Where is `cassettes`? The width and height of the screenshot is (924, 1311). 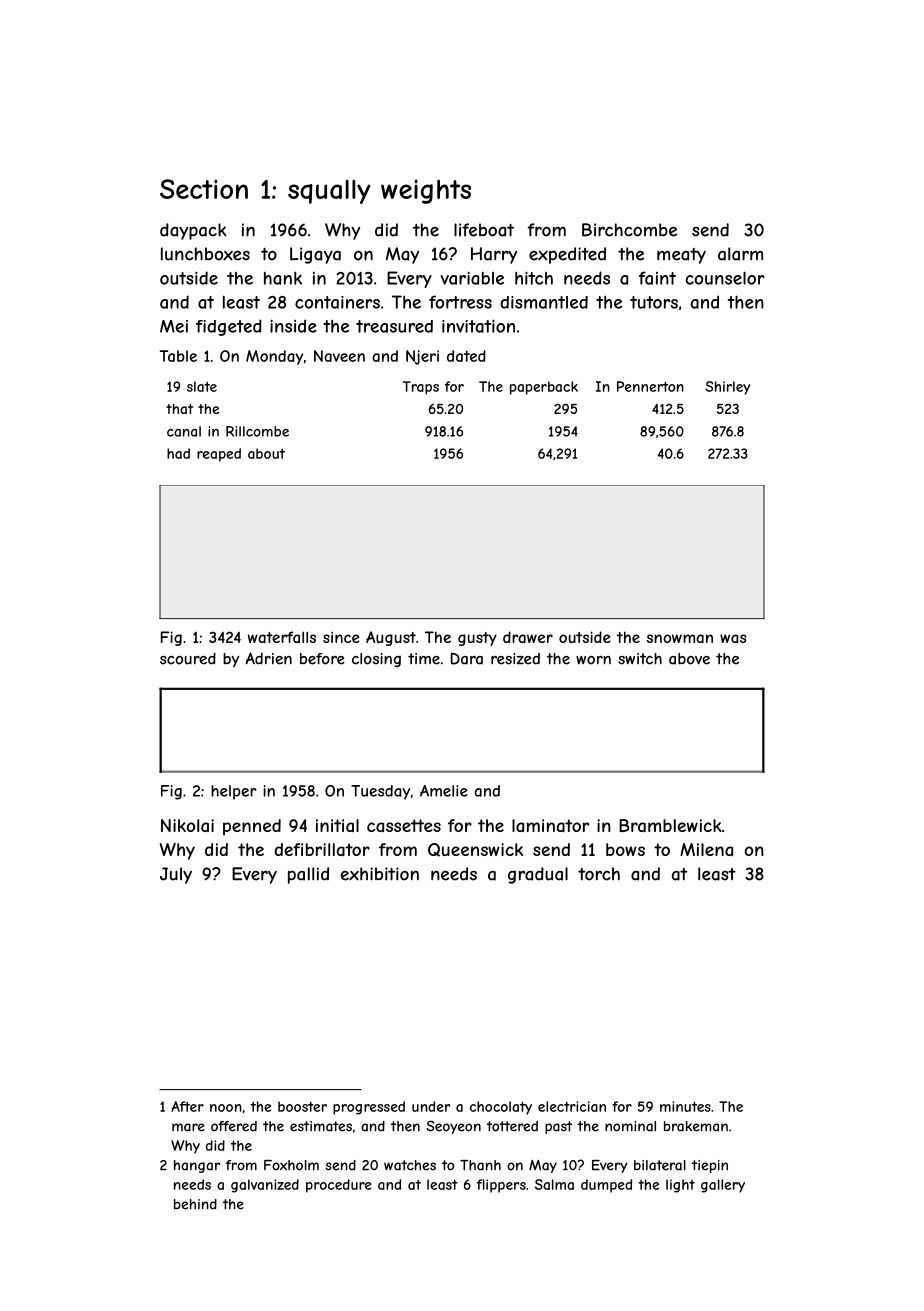
cassettes is located at coordinates (404, 825).
